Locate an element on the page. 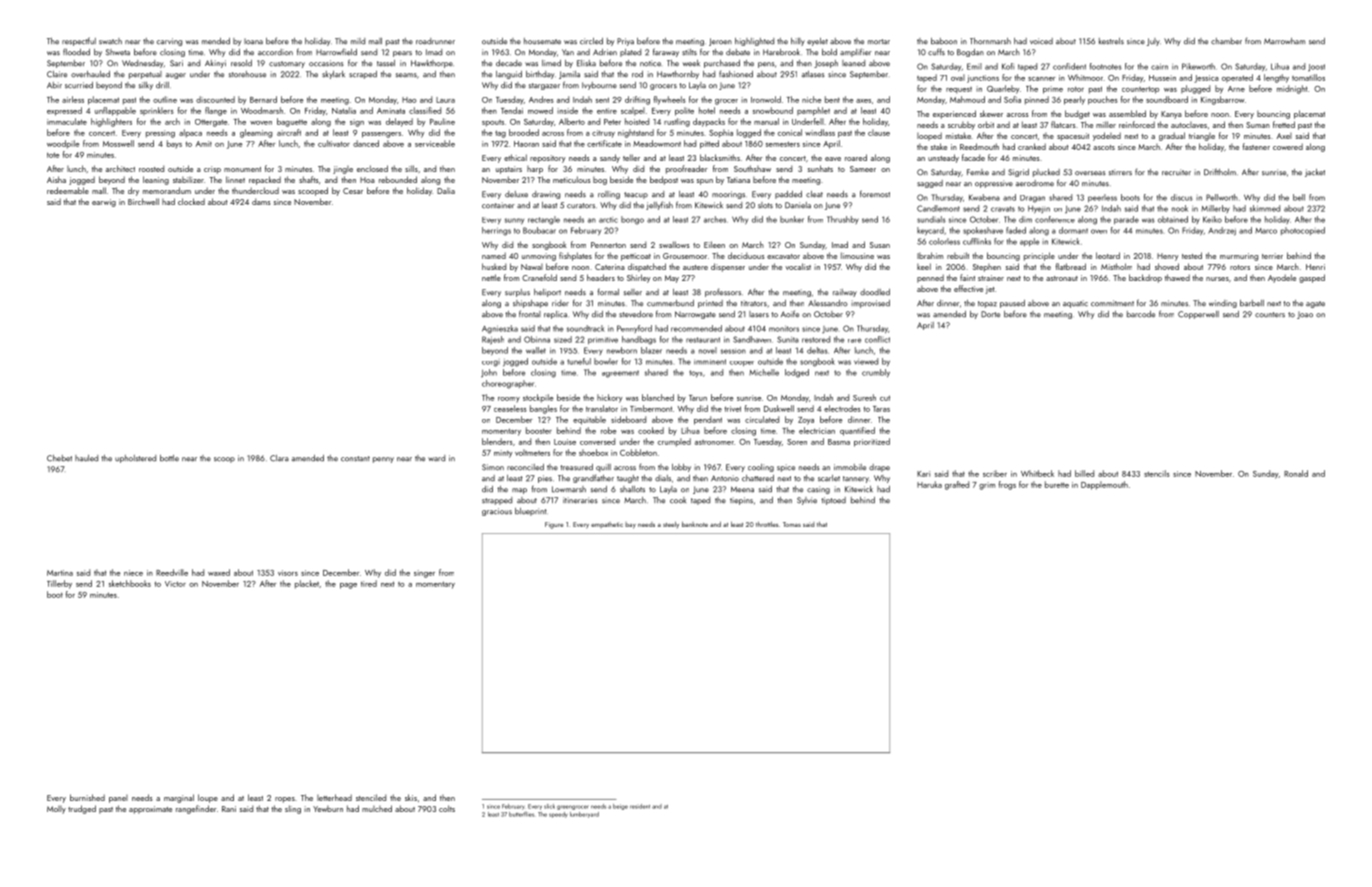  Victor is located at coordinates (175, 584).
